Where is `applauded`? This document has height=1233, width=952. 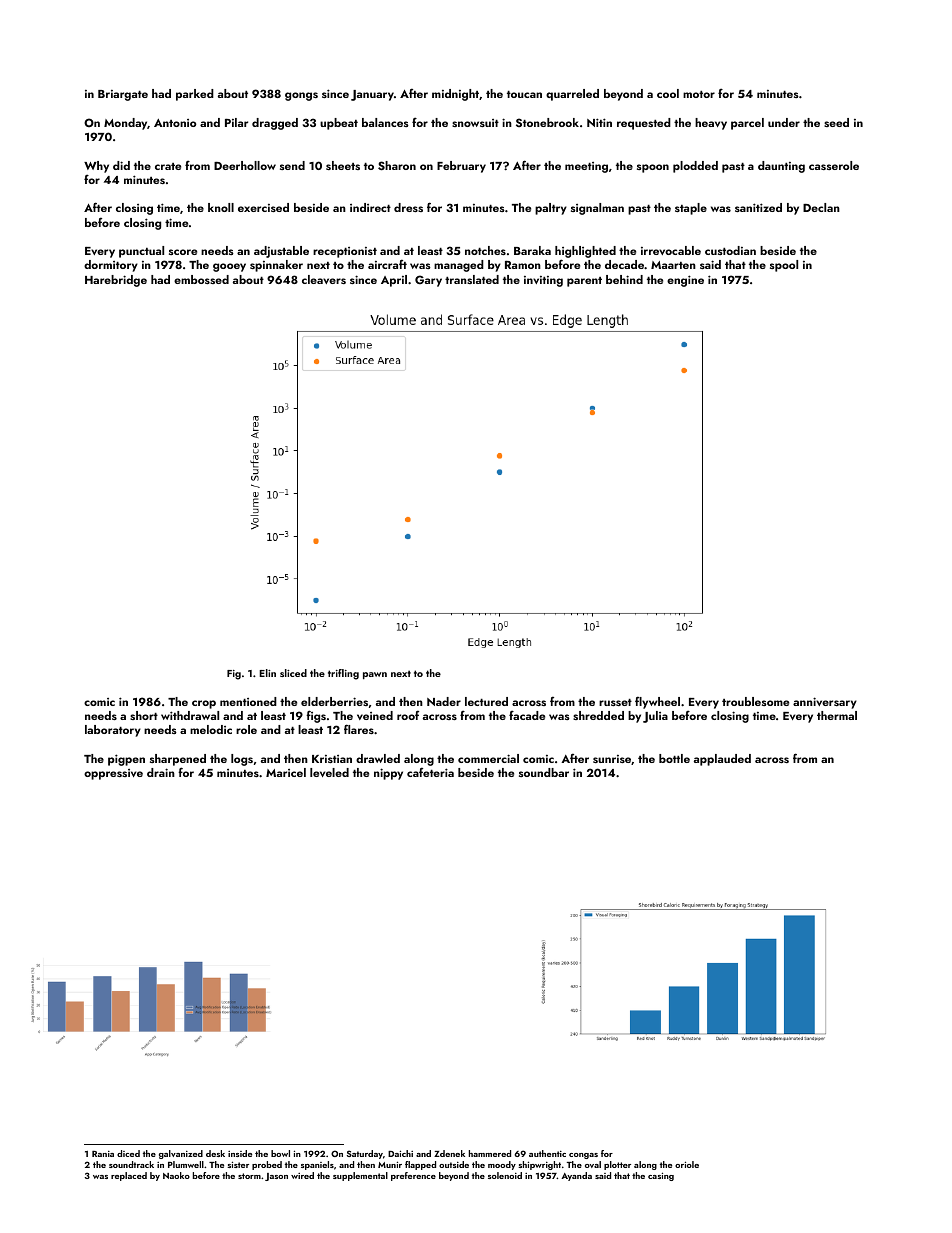 applauded is located at coordinates (722, 760).
